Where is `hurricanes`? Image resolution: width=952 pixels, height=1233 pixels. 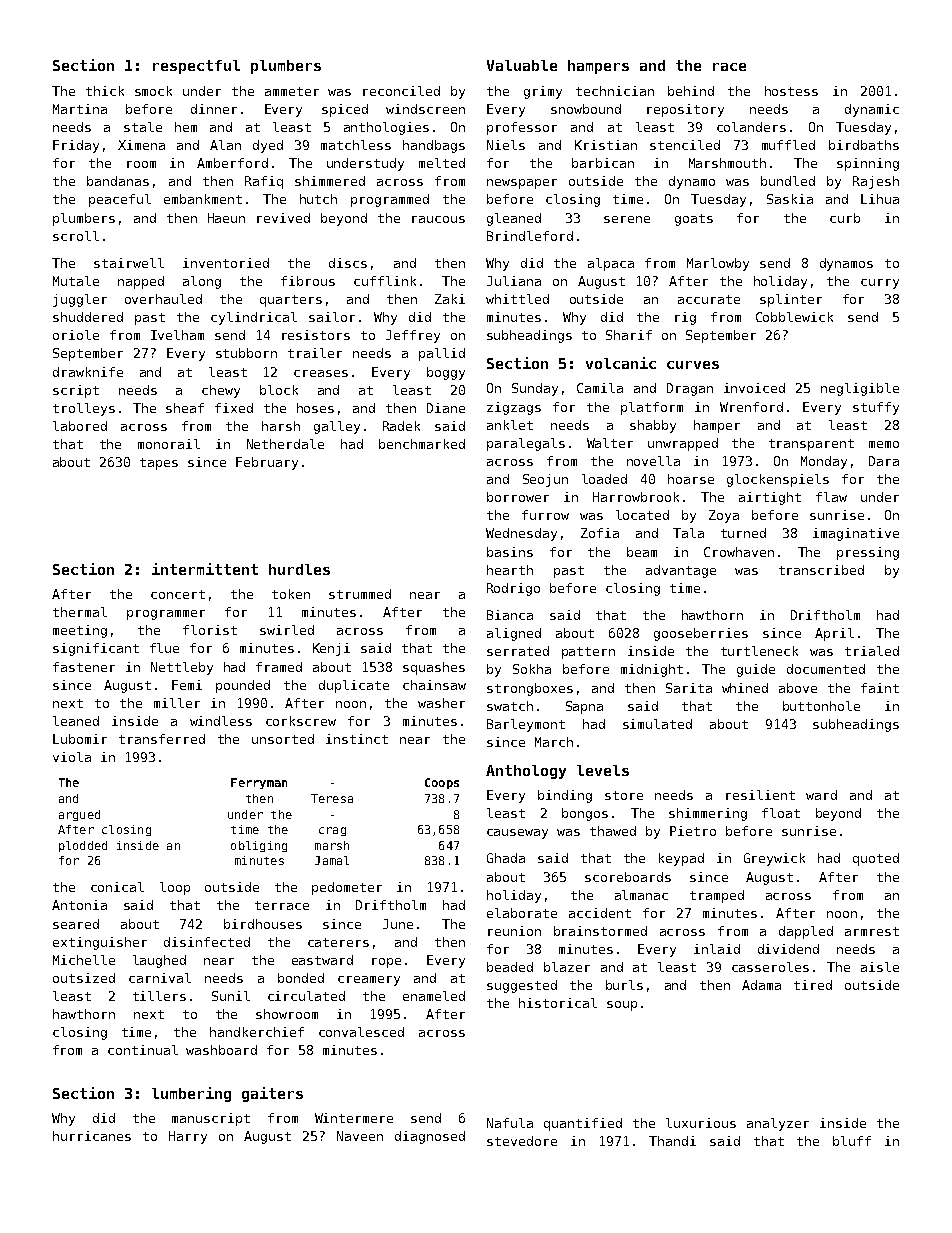
hurricanes is located at coordinates (92, 1136).
